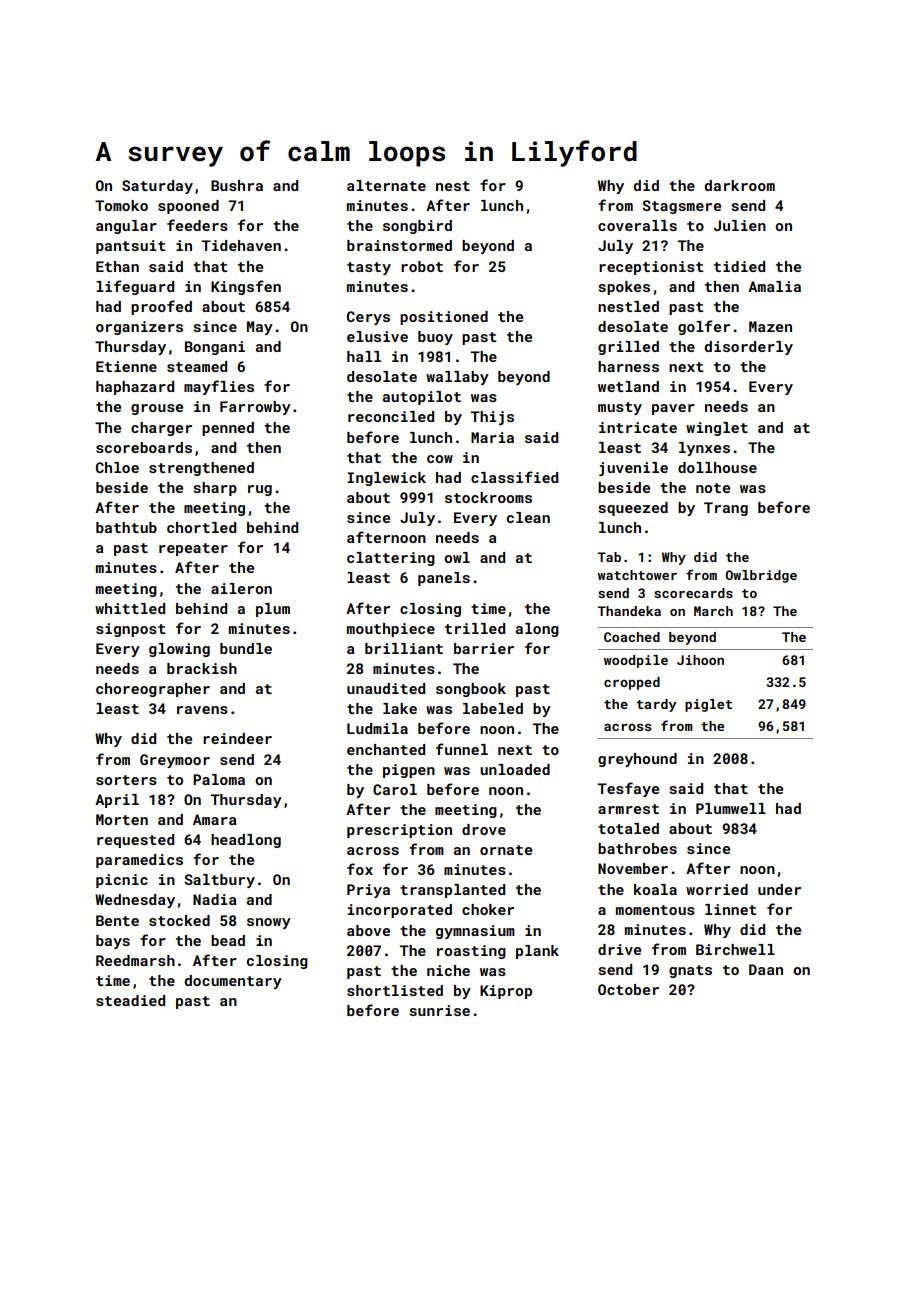 Image resolution: width=908 pixels, height=1316 pixels. Describe the element at coordinates (515, 769) in the screenshot. I see `unloaded` at that location.
